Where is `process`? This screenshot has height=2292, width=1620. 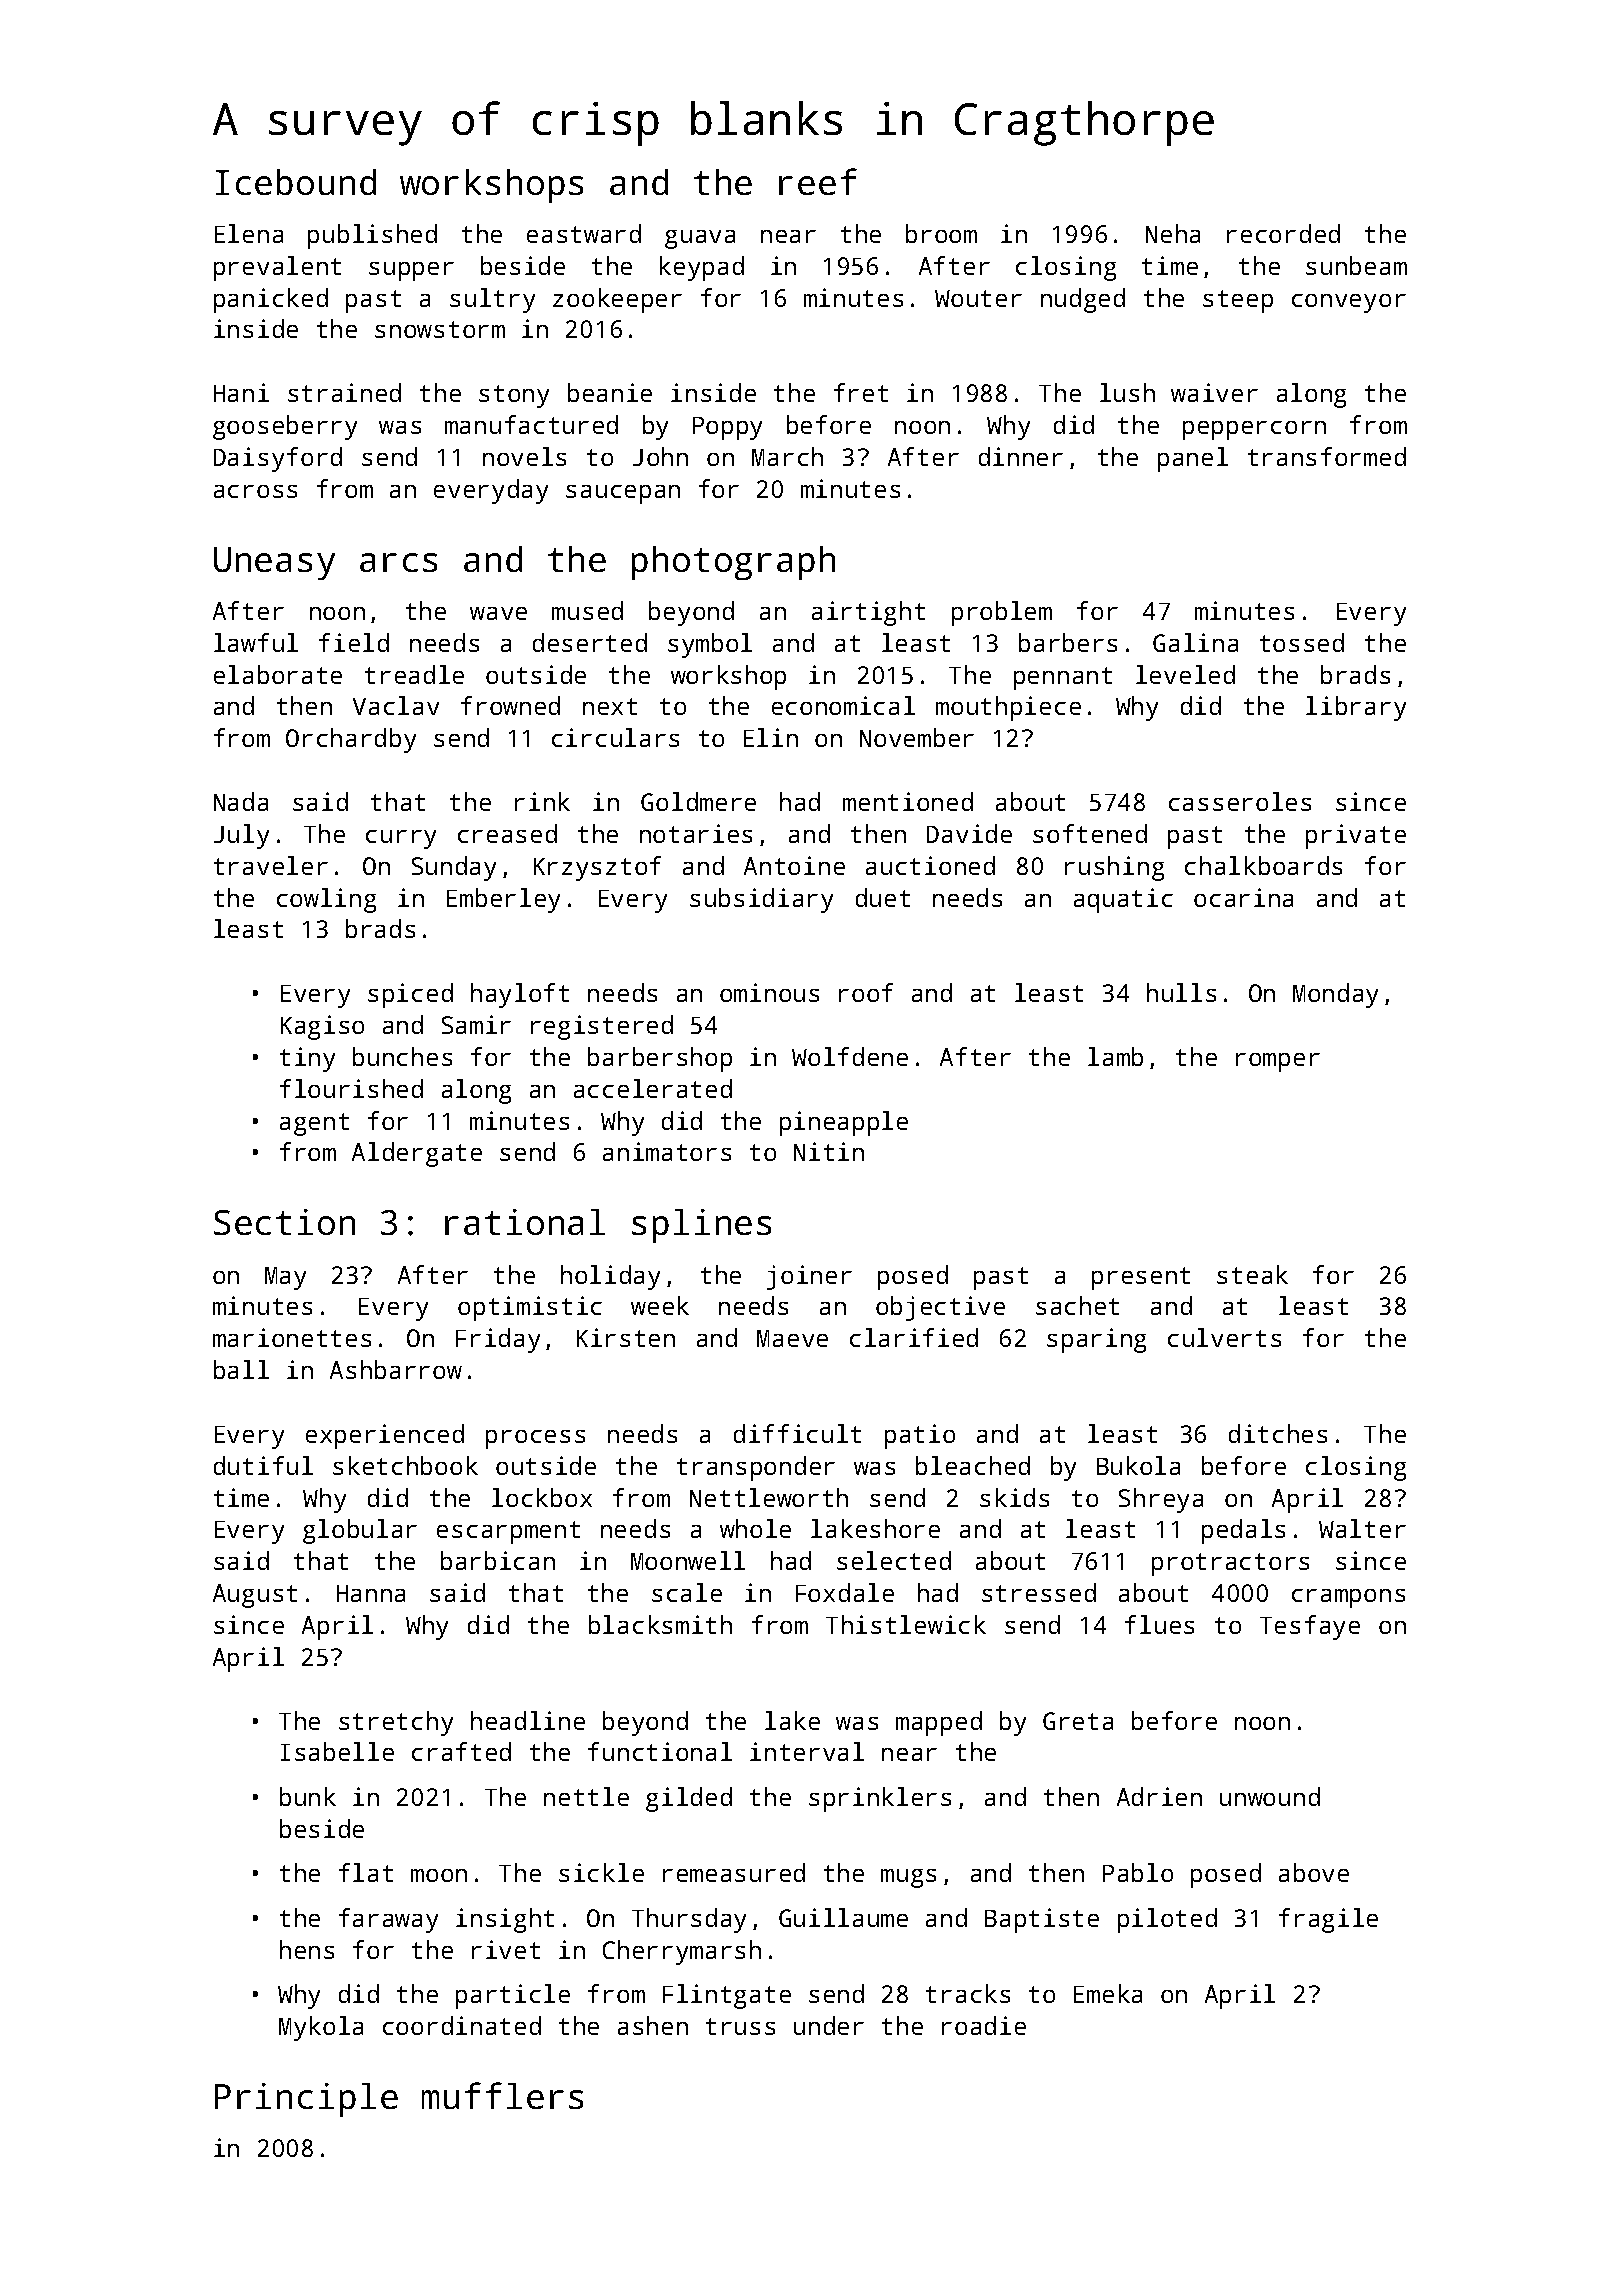 process is located at coordinates (535, 1439).
